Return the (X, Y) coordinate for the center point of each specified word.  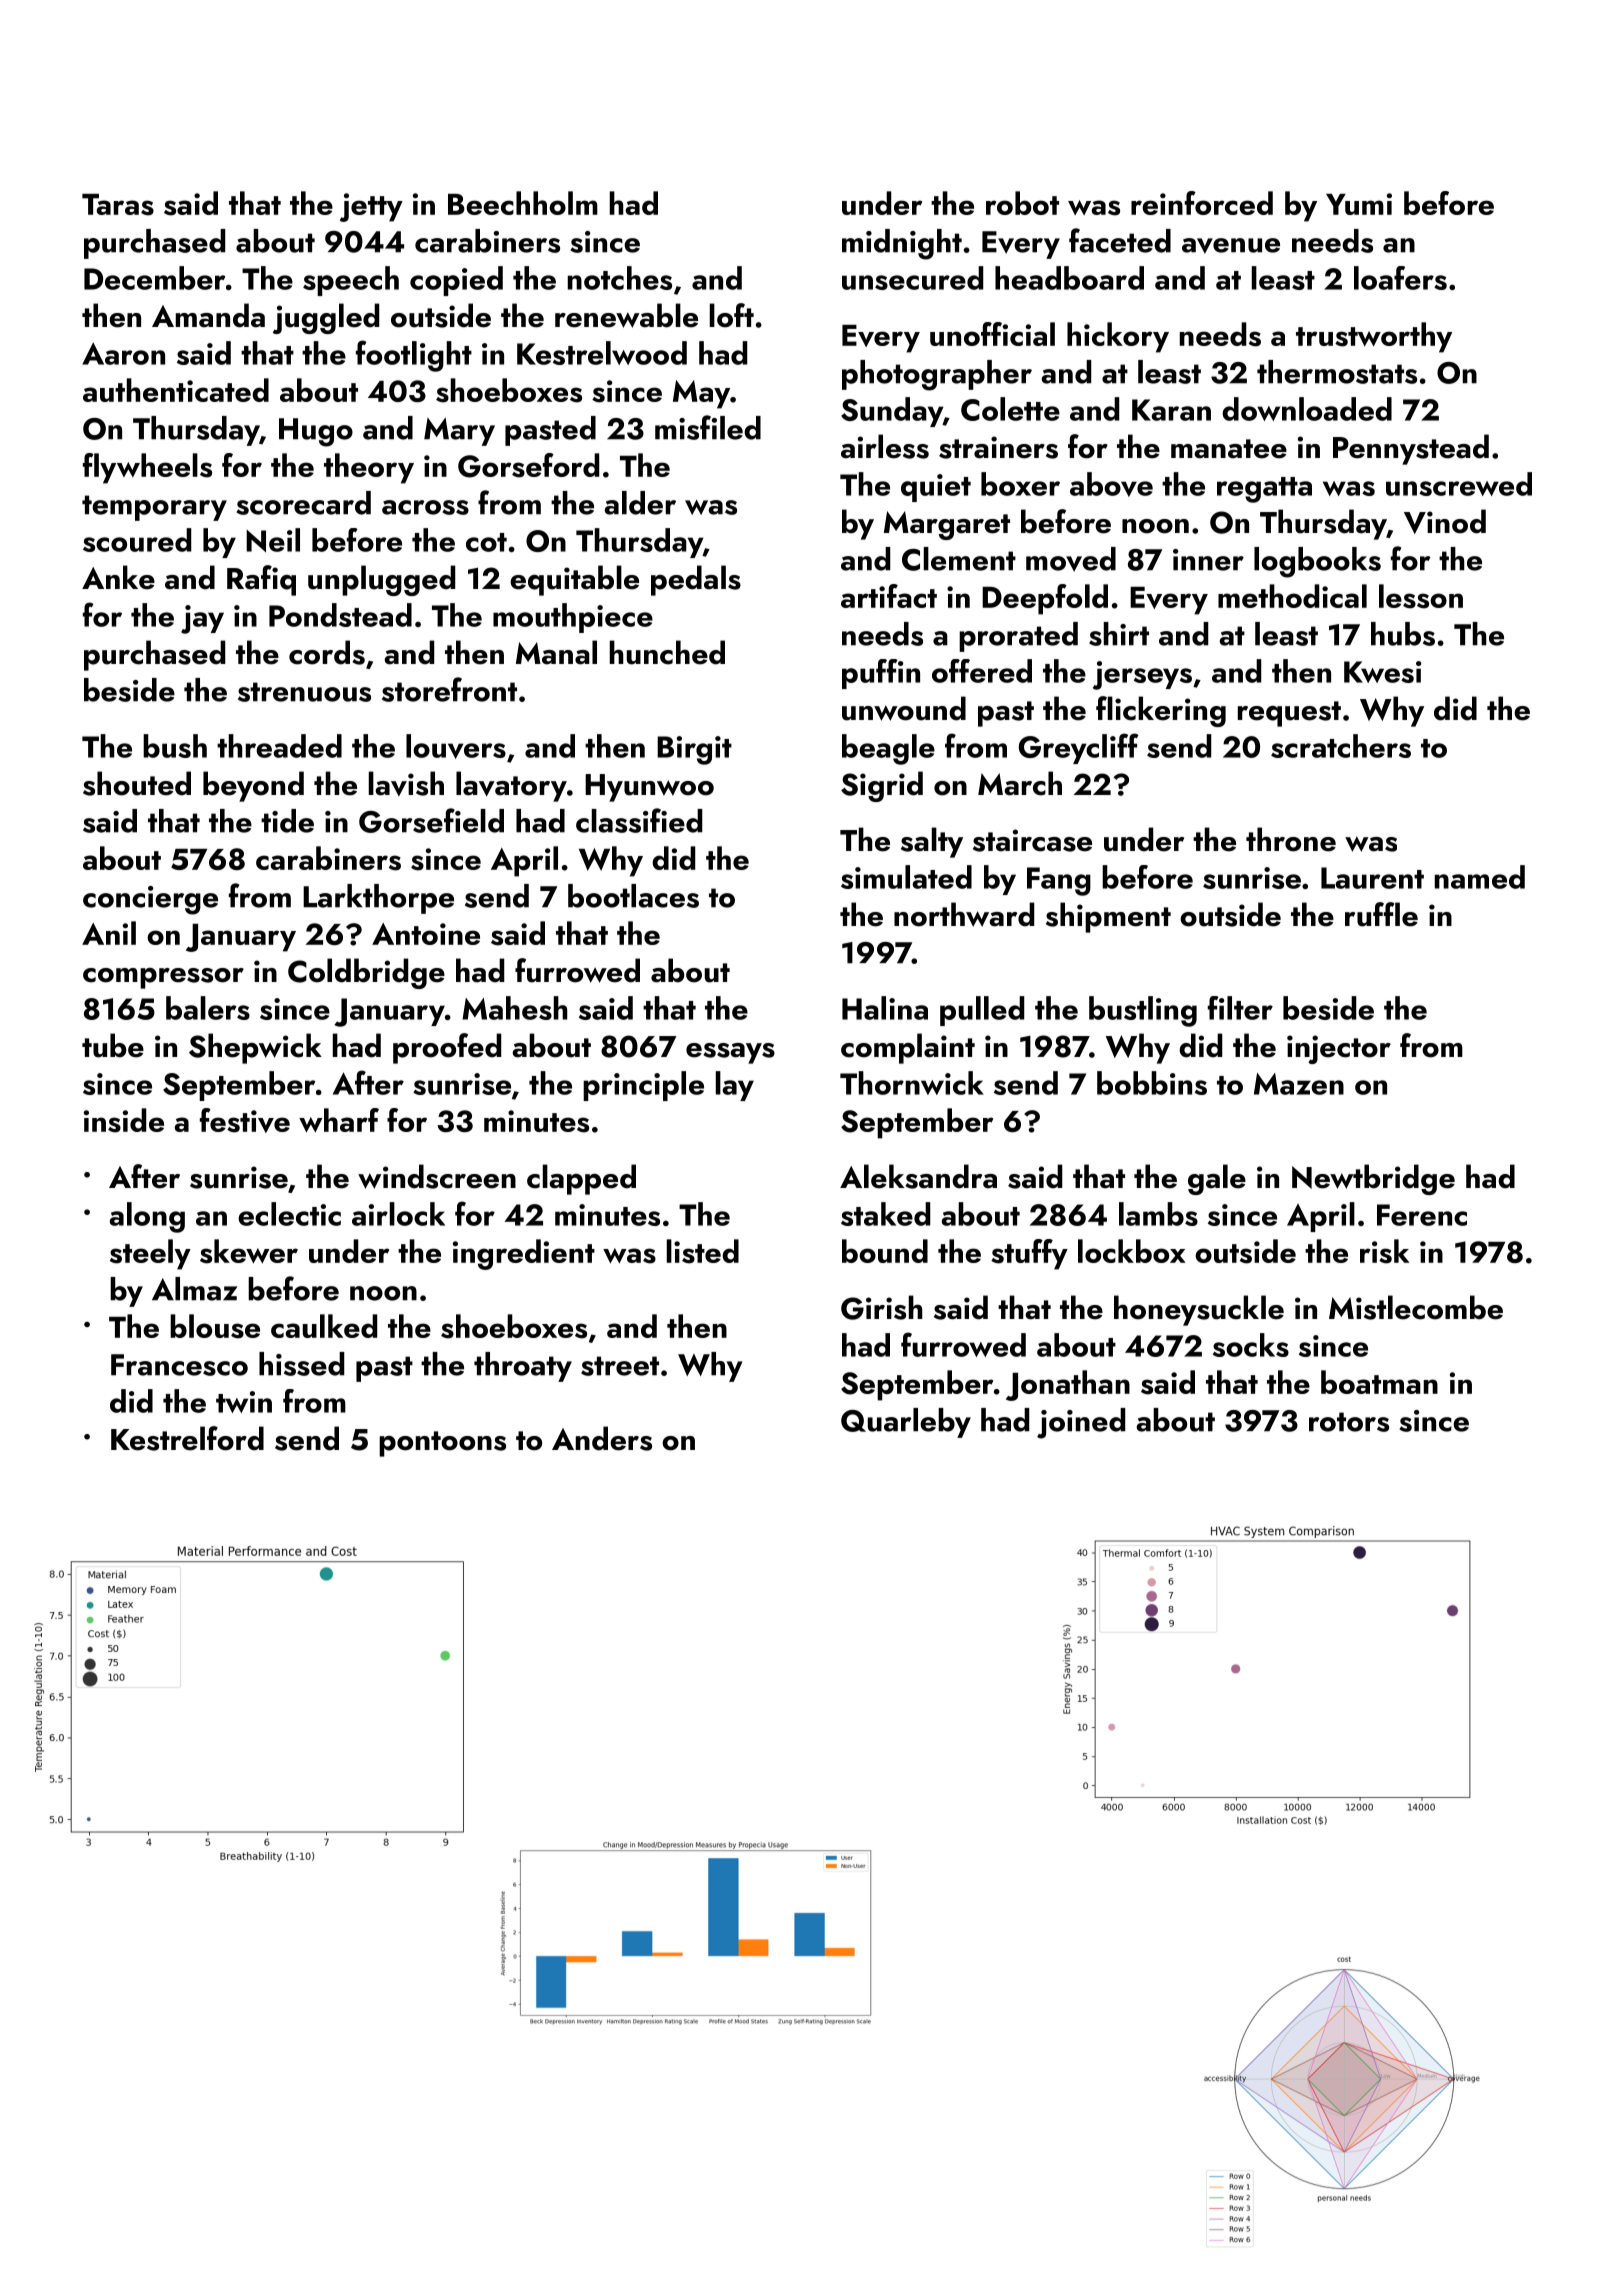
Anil (109, 933)
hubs (1403, 634)
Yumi (1359, 204)
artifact (889, 596)
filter (1240, 1008)
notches (620, 278)
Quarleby (906, 1423)
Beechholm (523, 203)
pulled (982, 1011)
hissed (301, 1364)
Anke (118, 577)
